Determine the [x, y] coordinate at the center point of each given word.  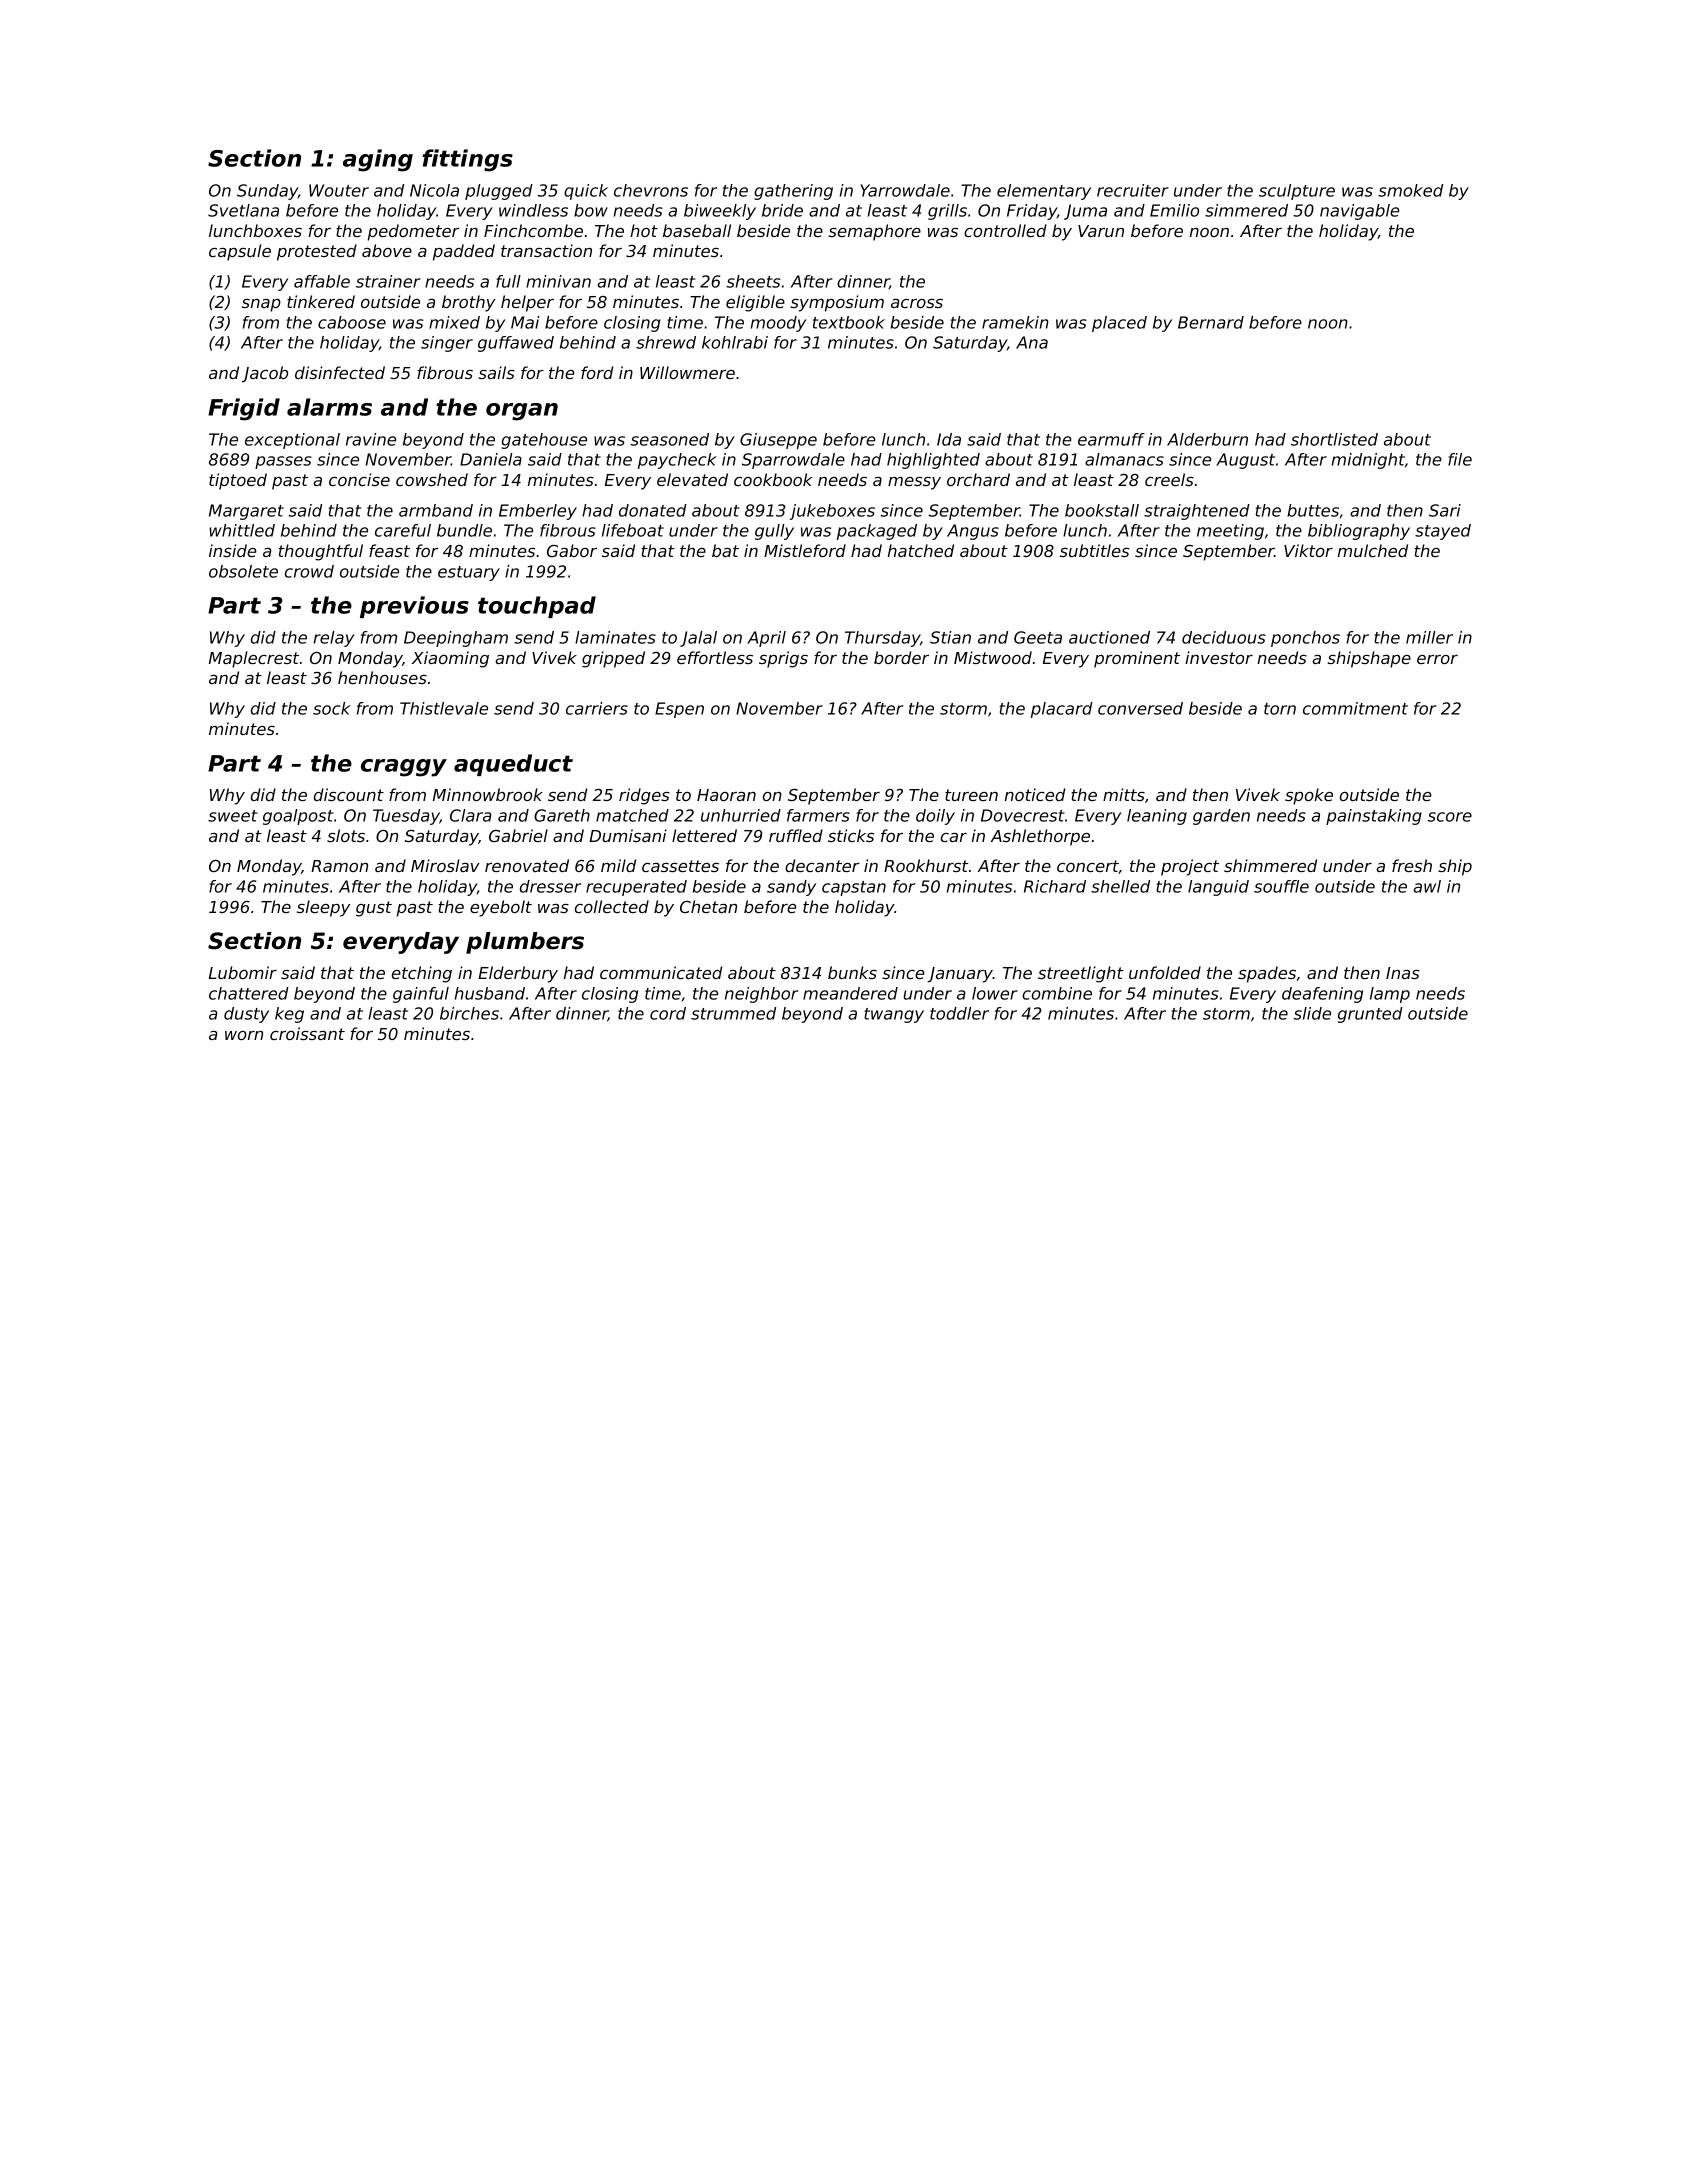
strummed [733, 1013]
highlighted [933, 461]
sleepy [323, 908]
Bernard [1211, 322]
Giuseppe [778, 441]
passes [283, 462]
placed [1119, 324]
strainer [388, 281]
